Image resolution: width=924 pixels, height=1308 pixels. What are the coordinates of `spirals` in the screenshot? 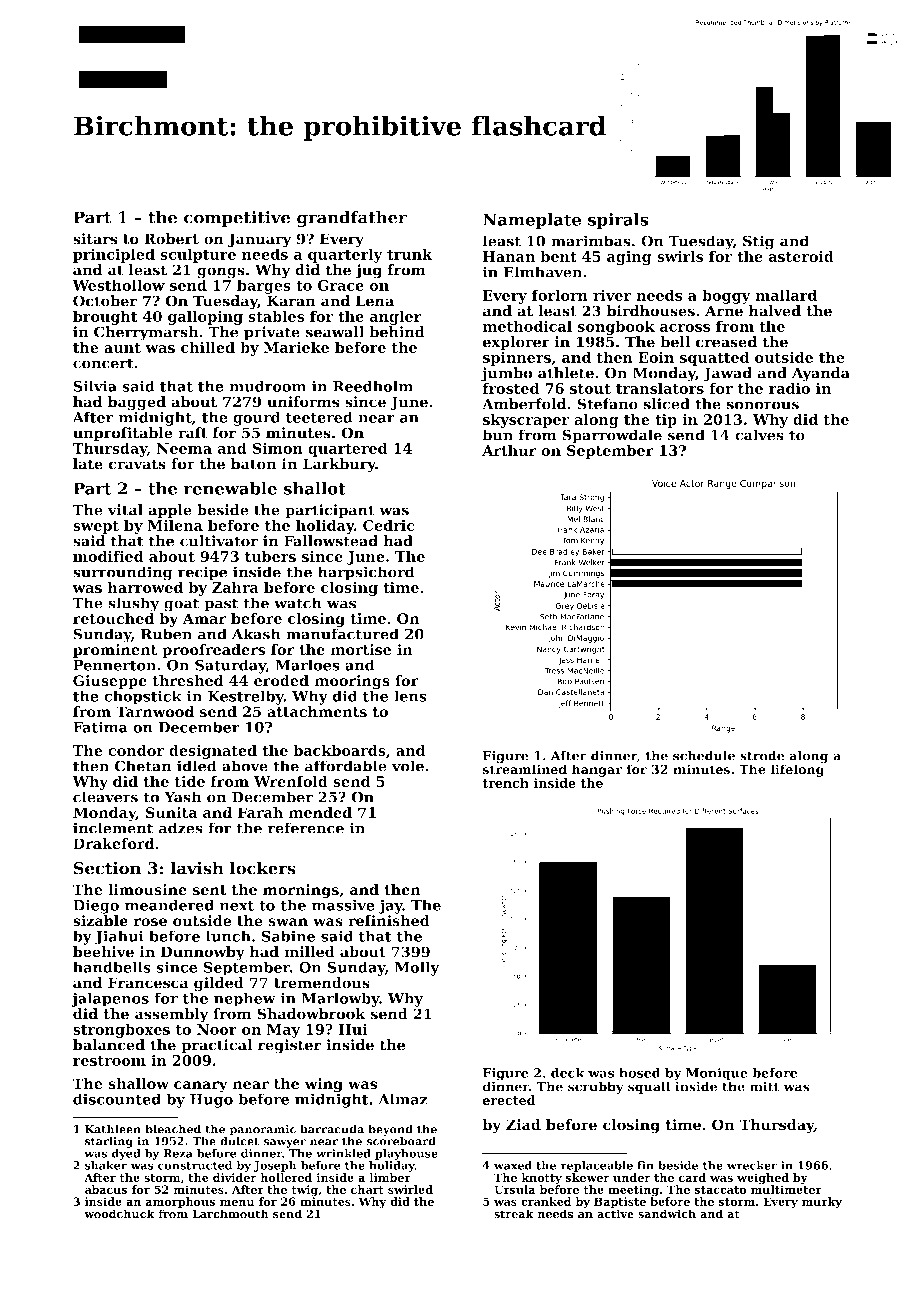 It's located at (618, 221).
